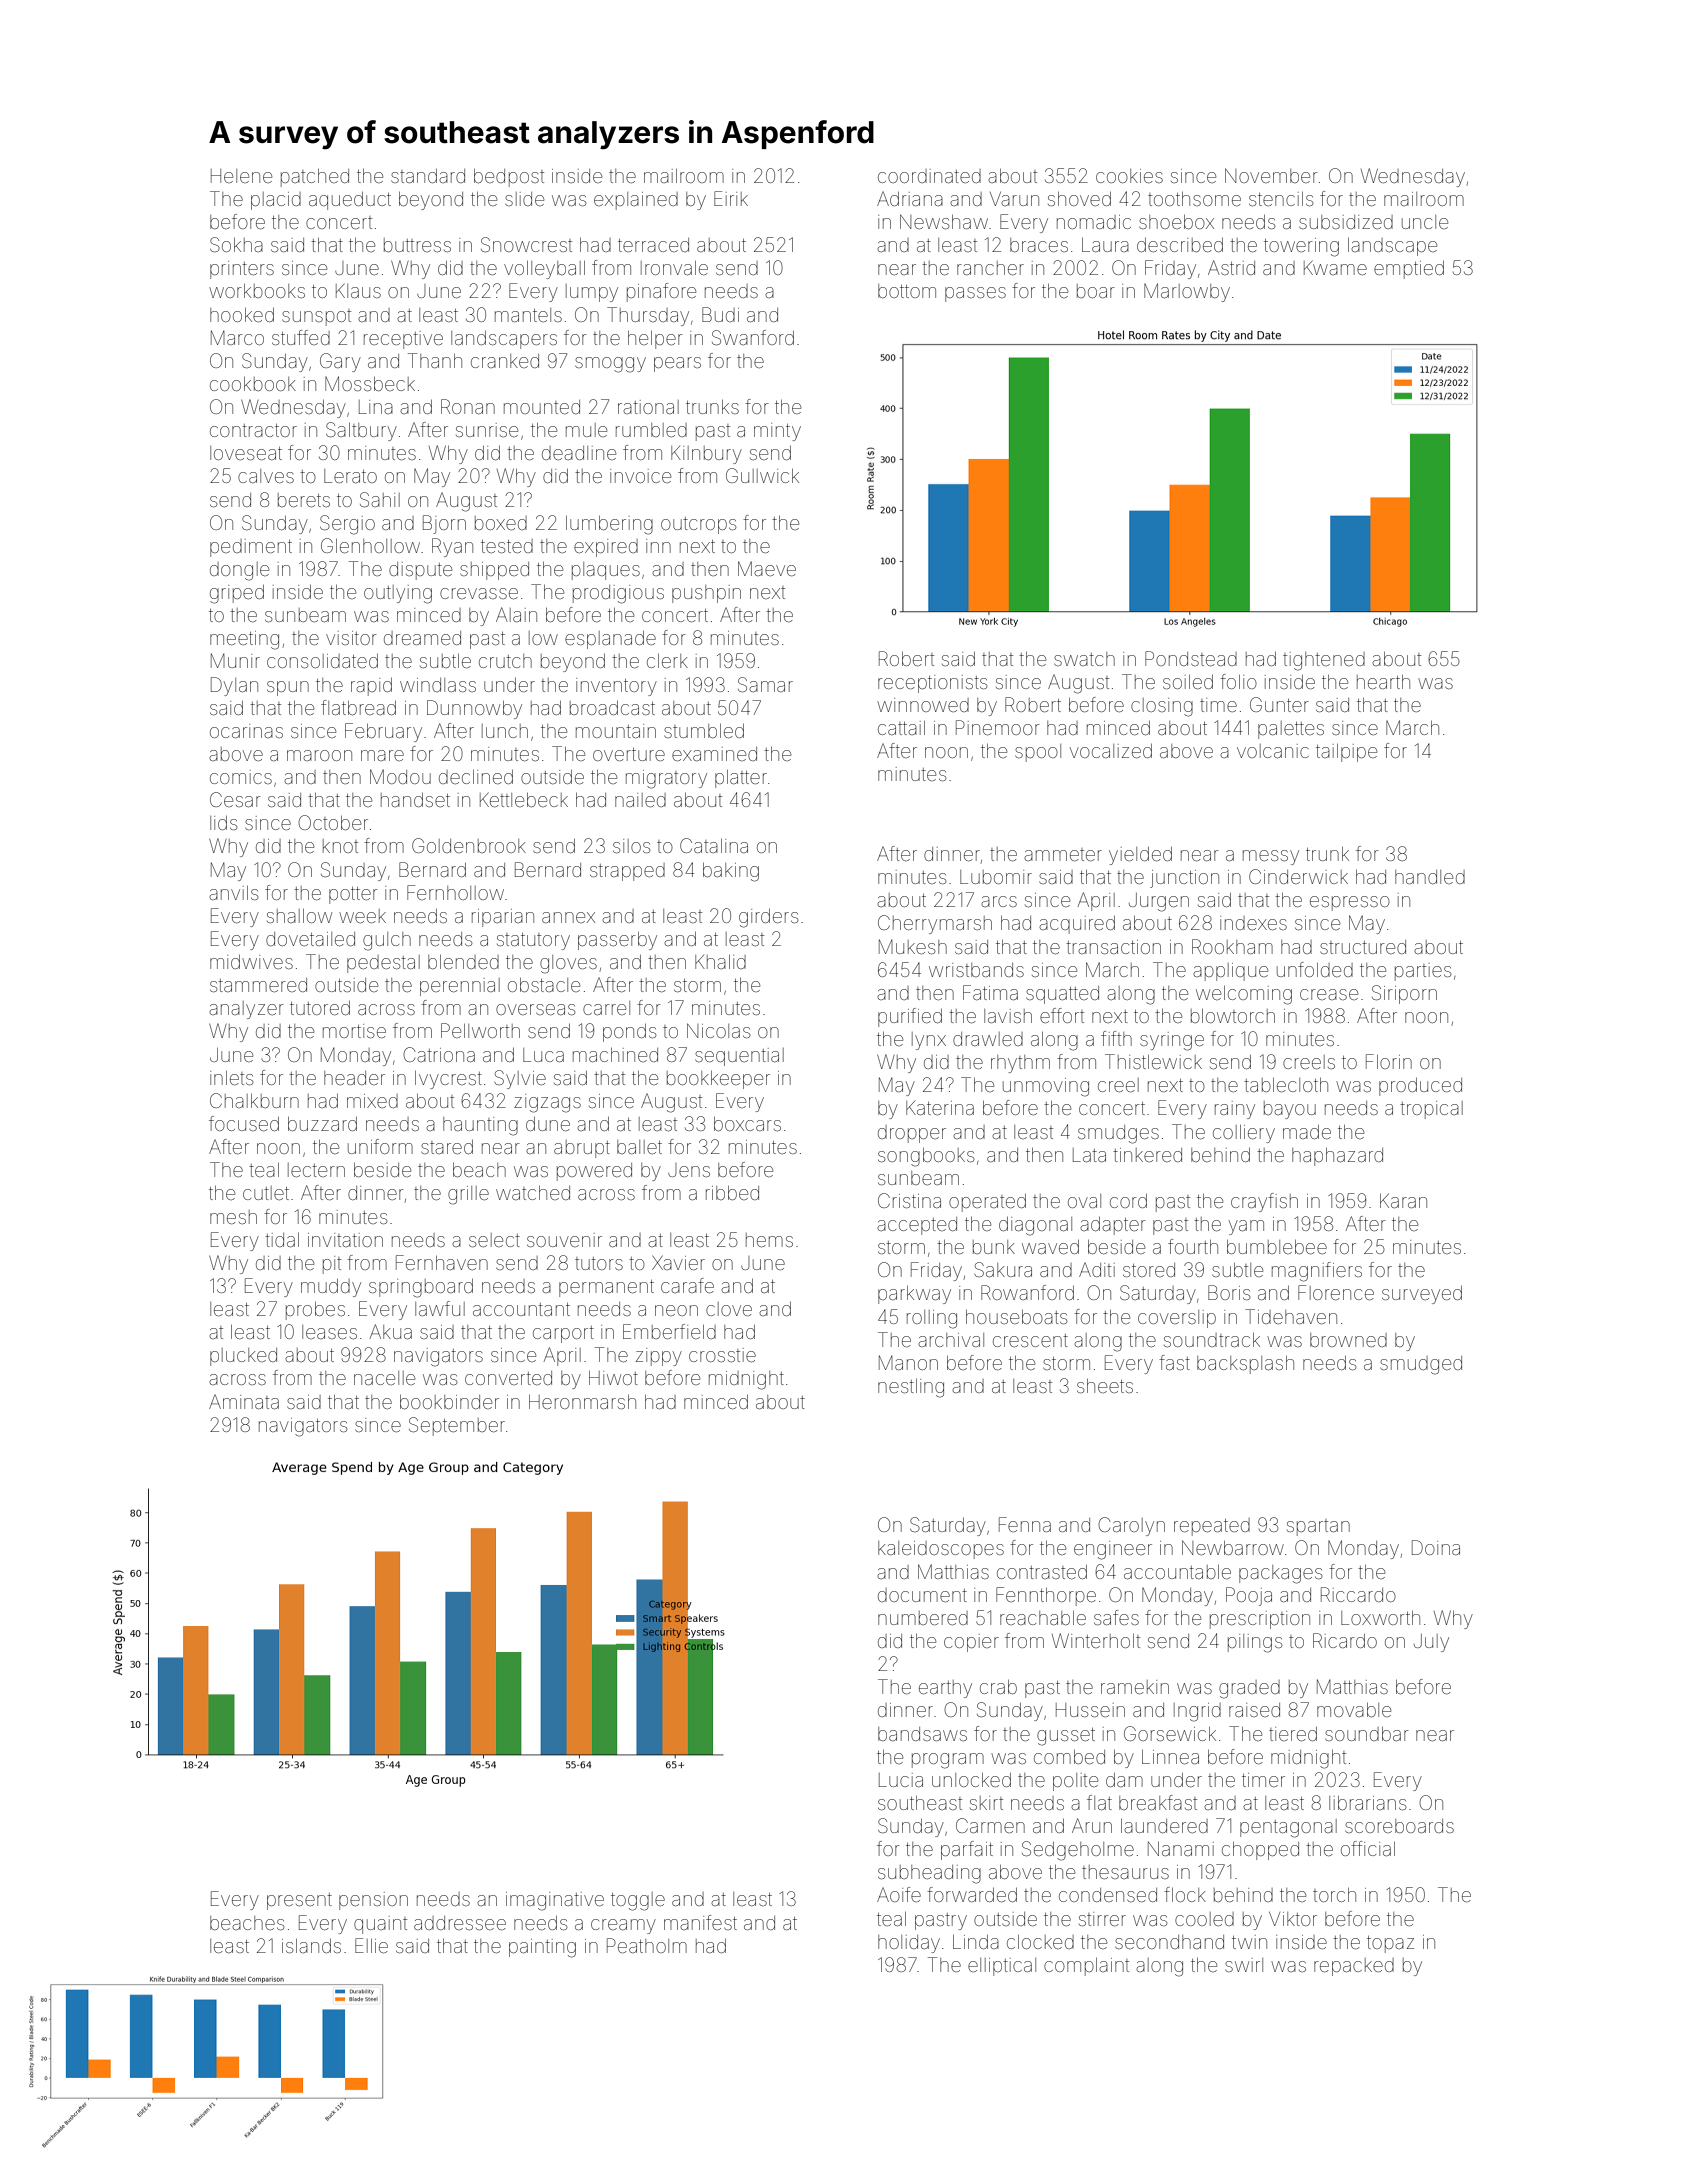 The height and width of the screenshot is (2178, 1683). What do you see at coordinates (913, 946) in the screenshot?
I see `Mukesh` at bounding box center [913, 946].
